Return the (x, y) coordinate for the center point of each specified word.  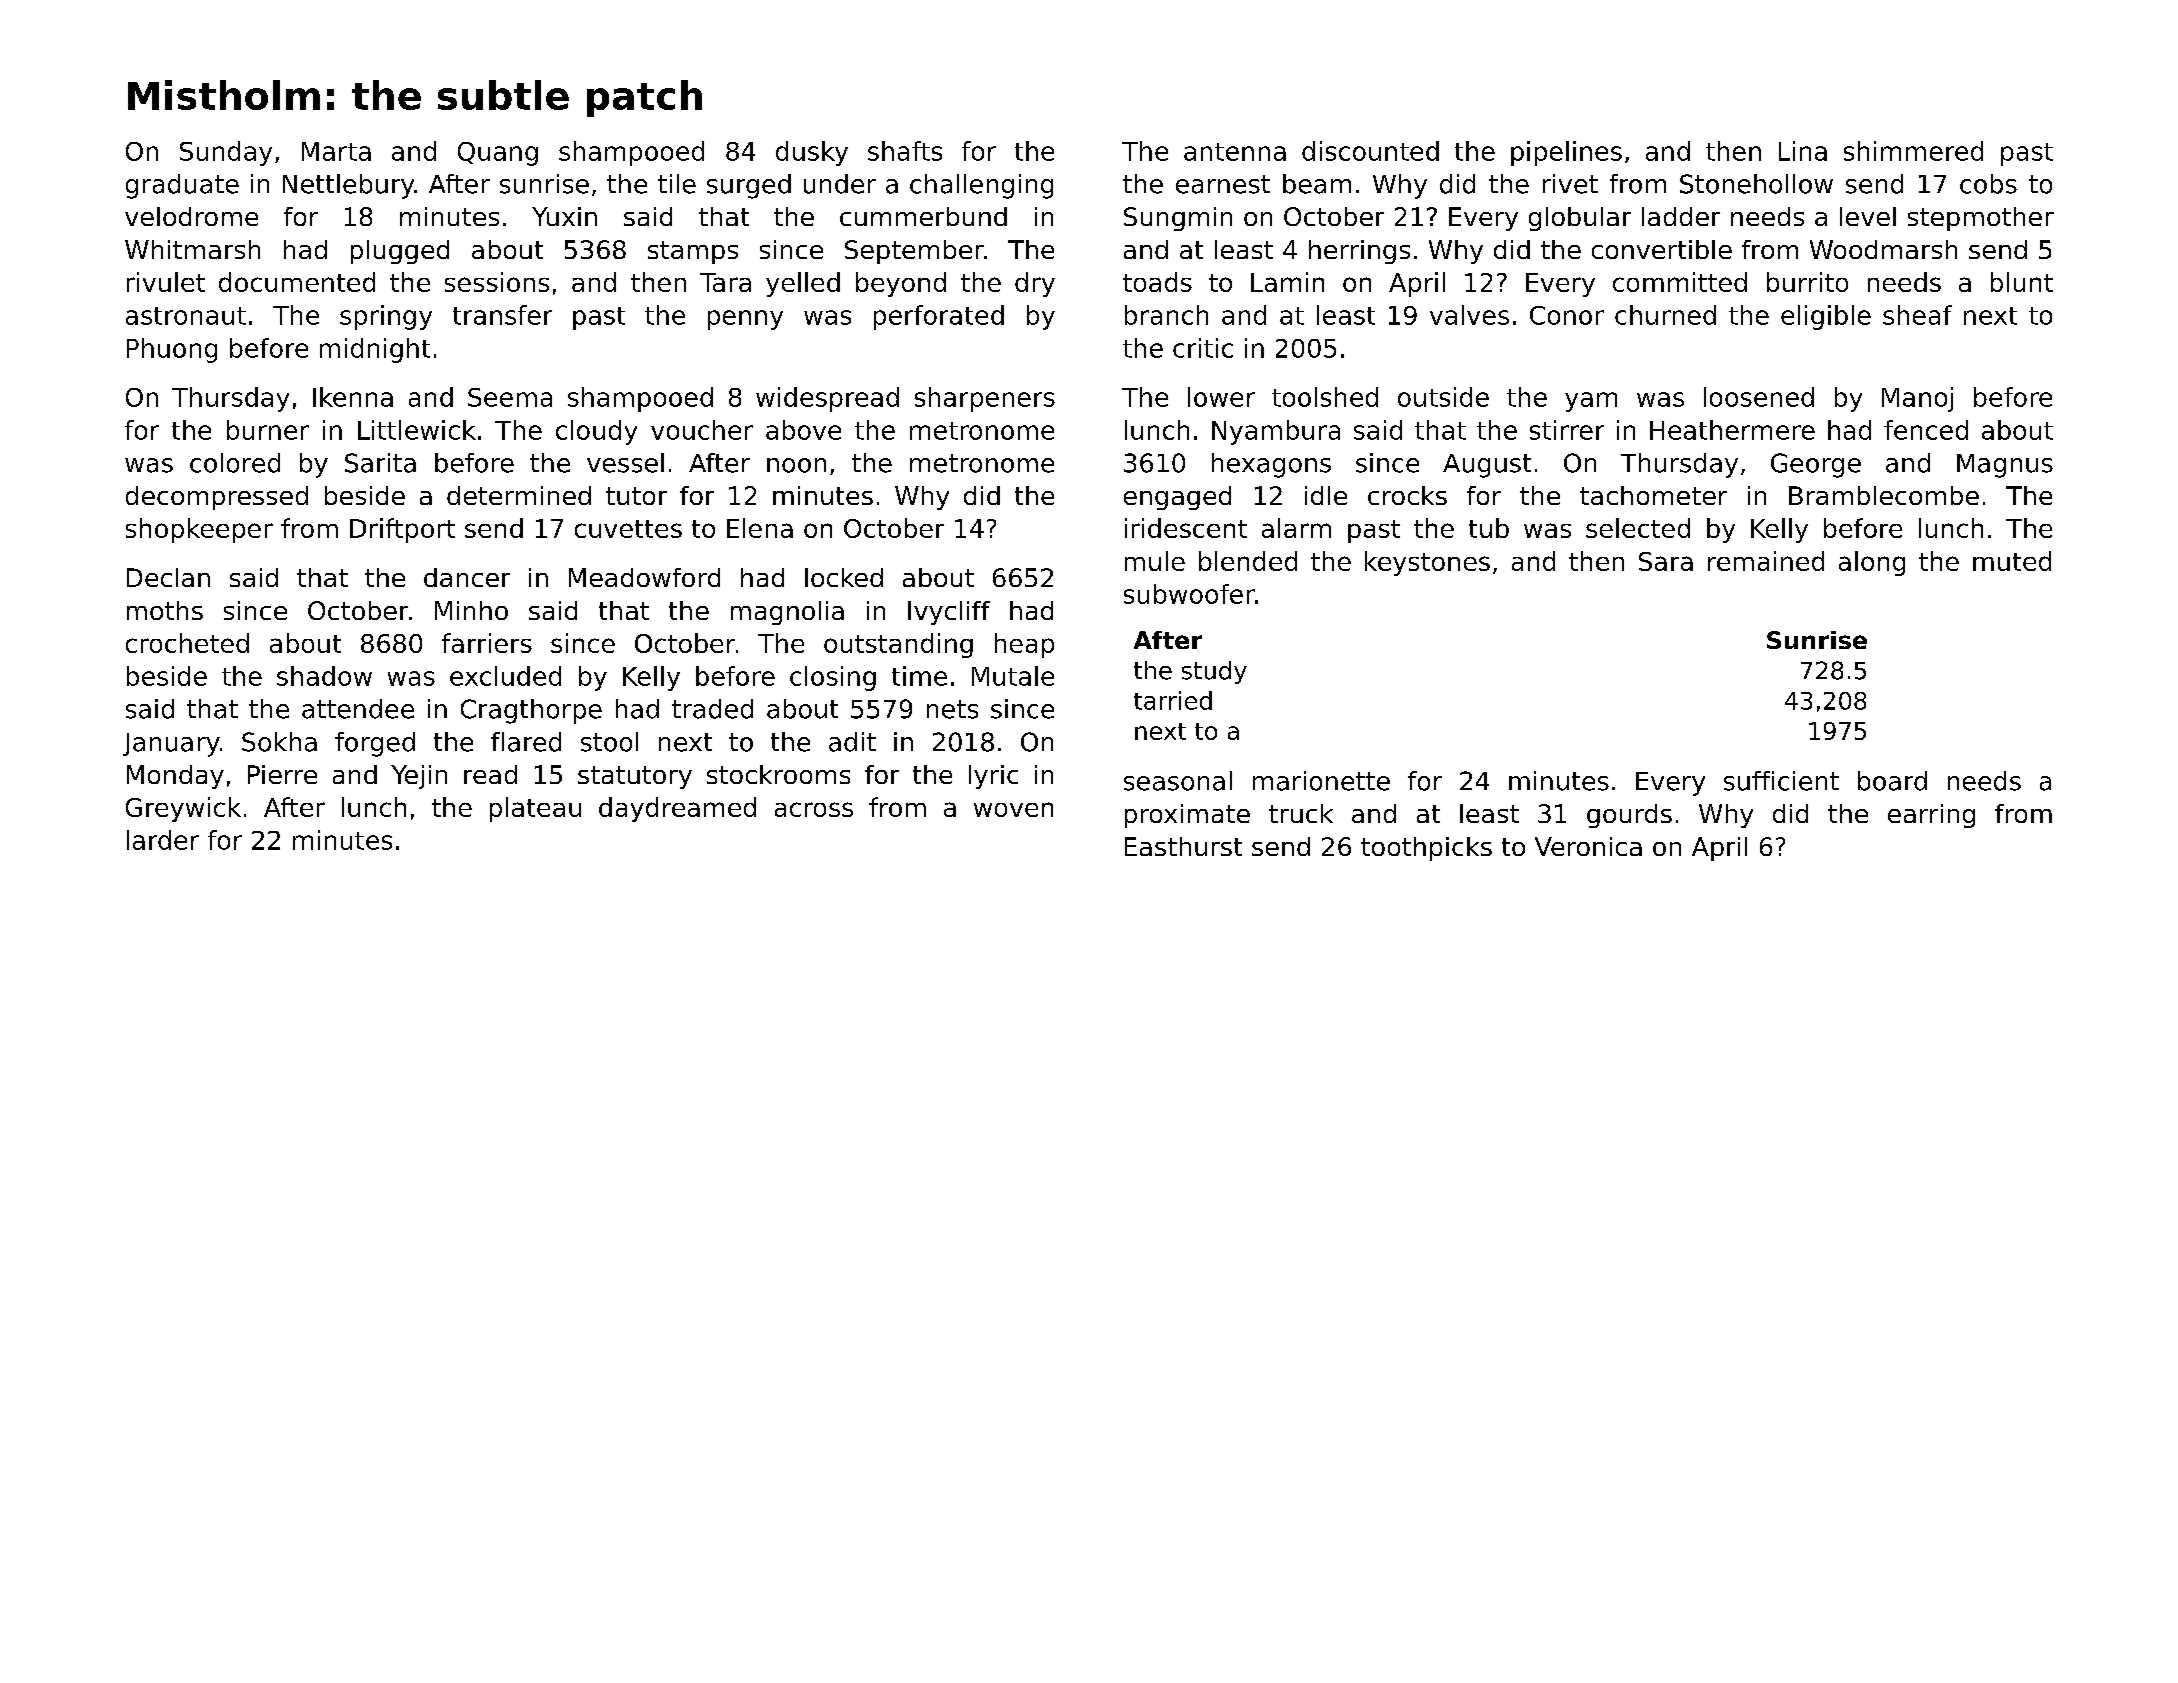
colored (235, 463)
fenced (1926, 430)
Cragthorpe (531, 711)
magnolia (787, 613)
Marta (336, 151)
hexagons (1271, 465)
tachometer (1653, 495)
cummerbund (923, 216)
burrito (1807, 282)
